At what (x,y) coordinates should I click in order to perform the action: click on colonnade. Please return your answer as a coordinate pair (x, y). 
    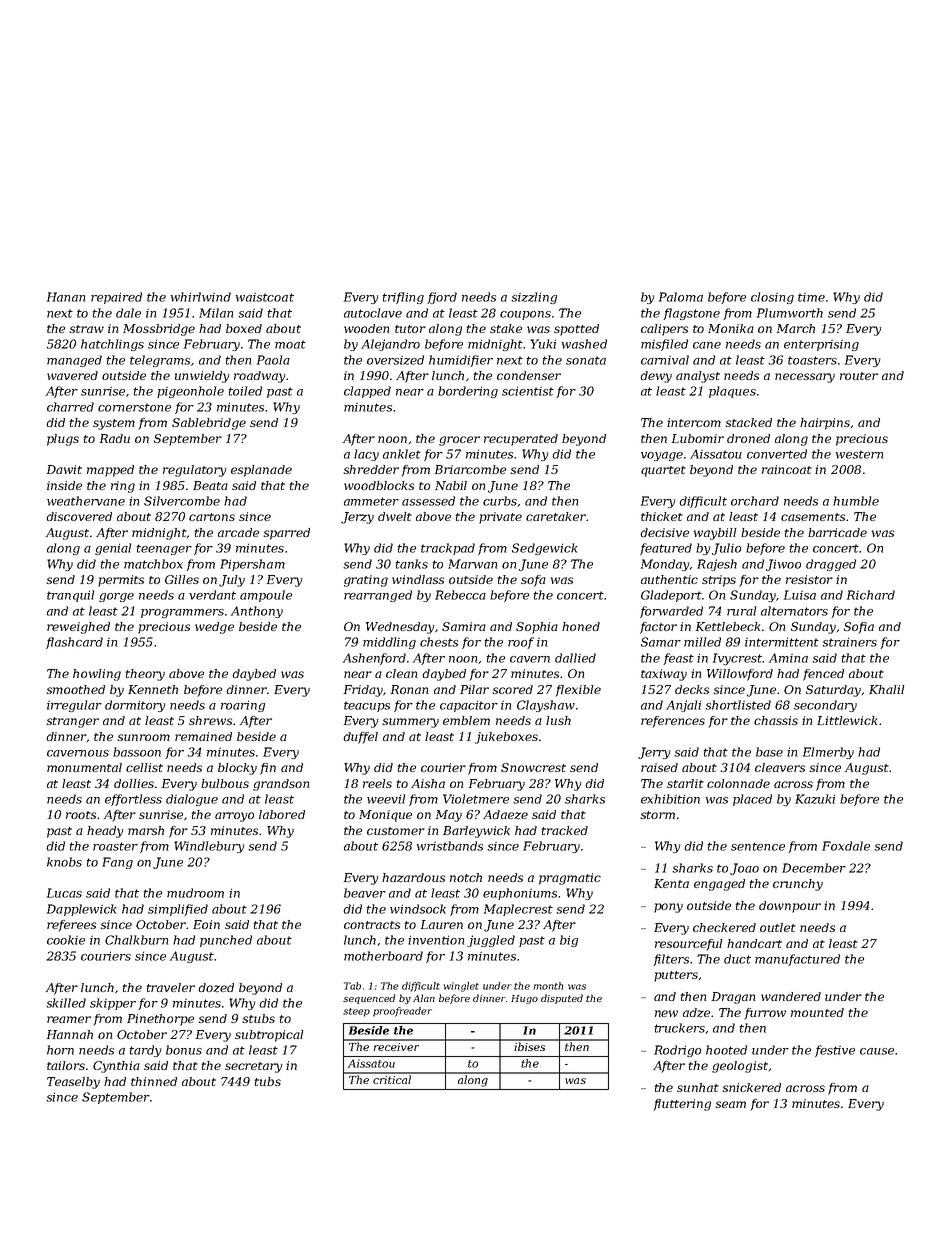
    Looking at the image, I should click on (738, 783).
